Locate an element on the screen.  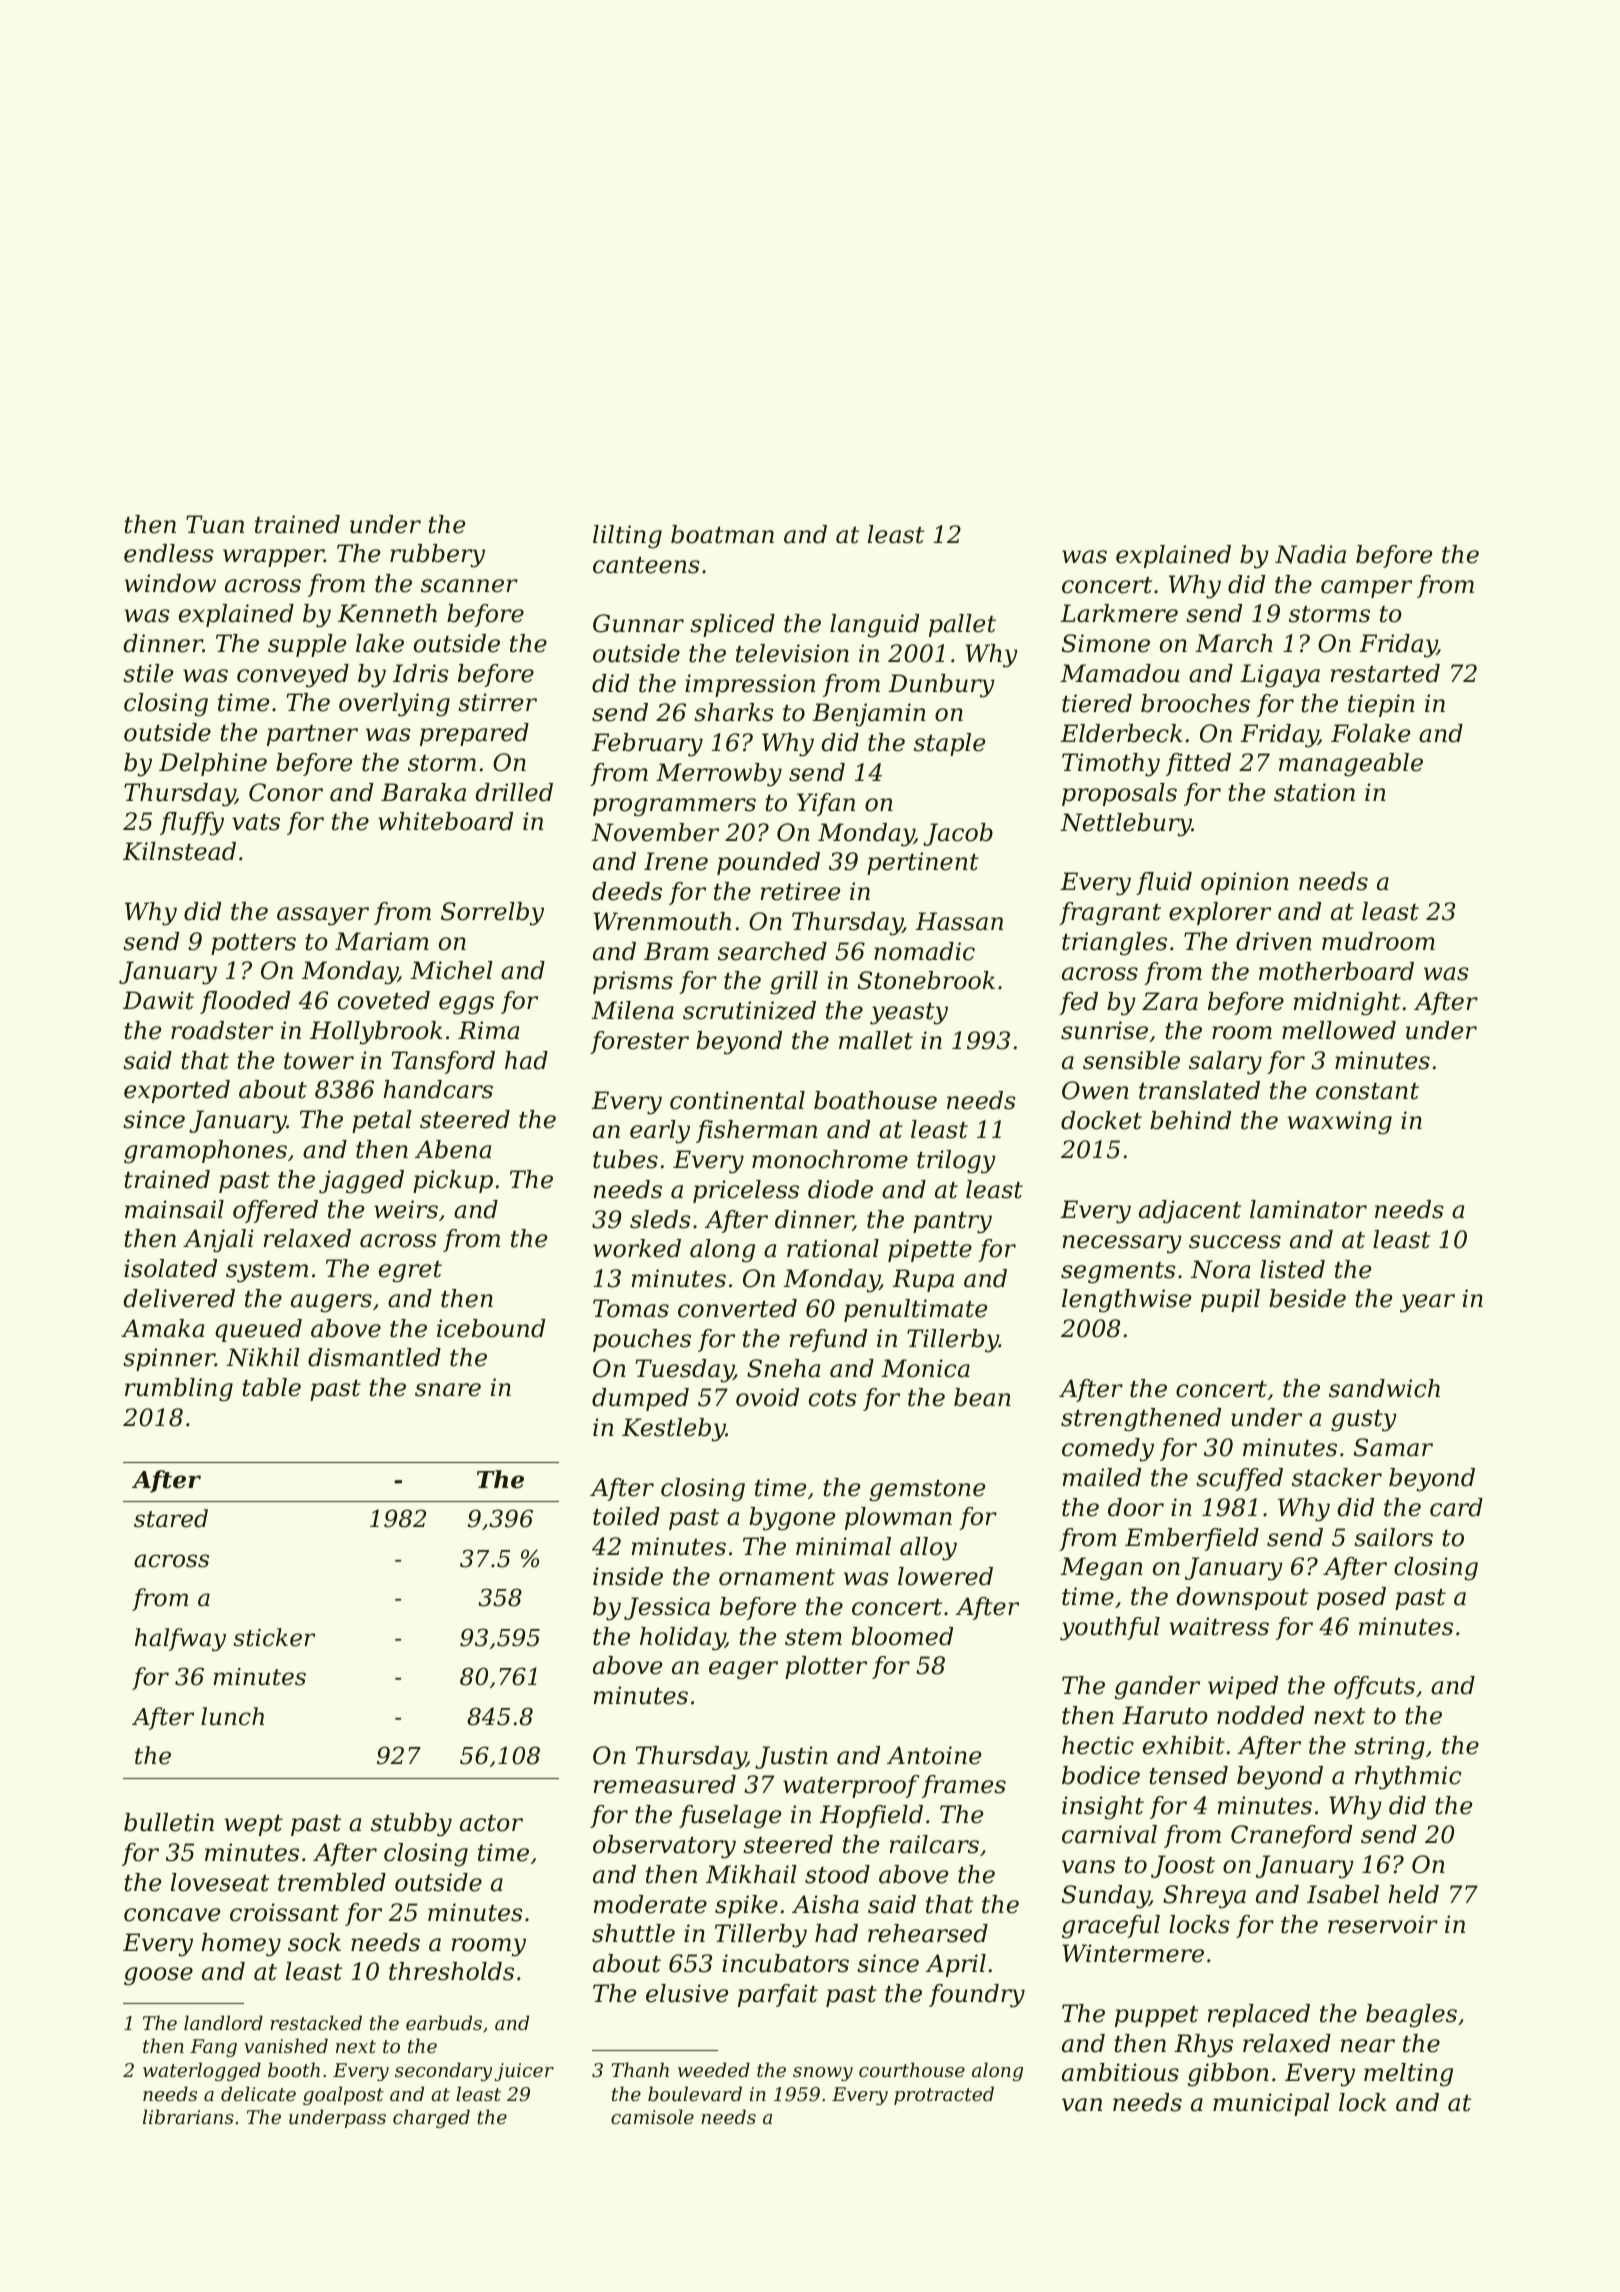
canteens is located at coordinates (646, 565).
